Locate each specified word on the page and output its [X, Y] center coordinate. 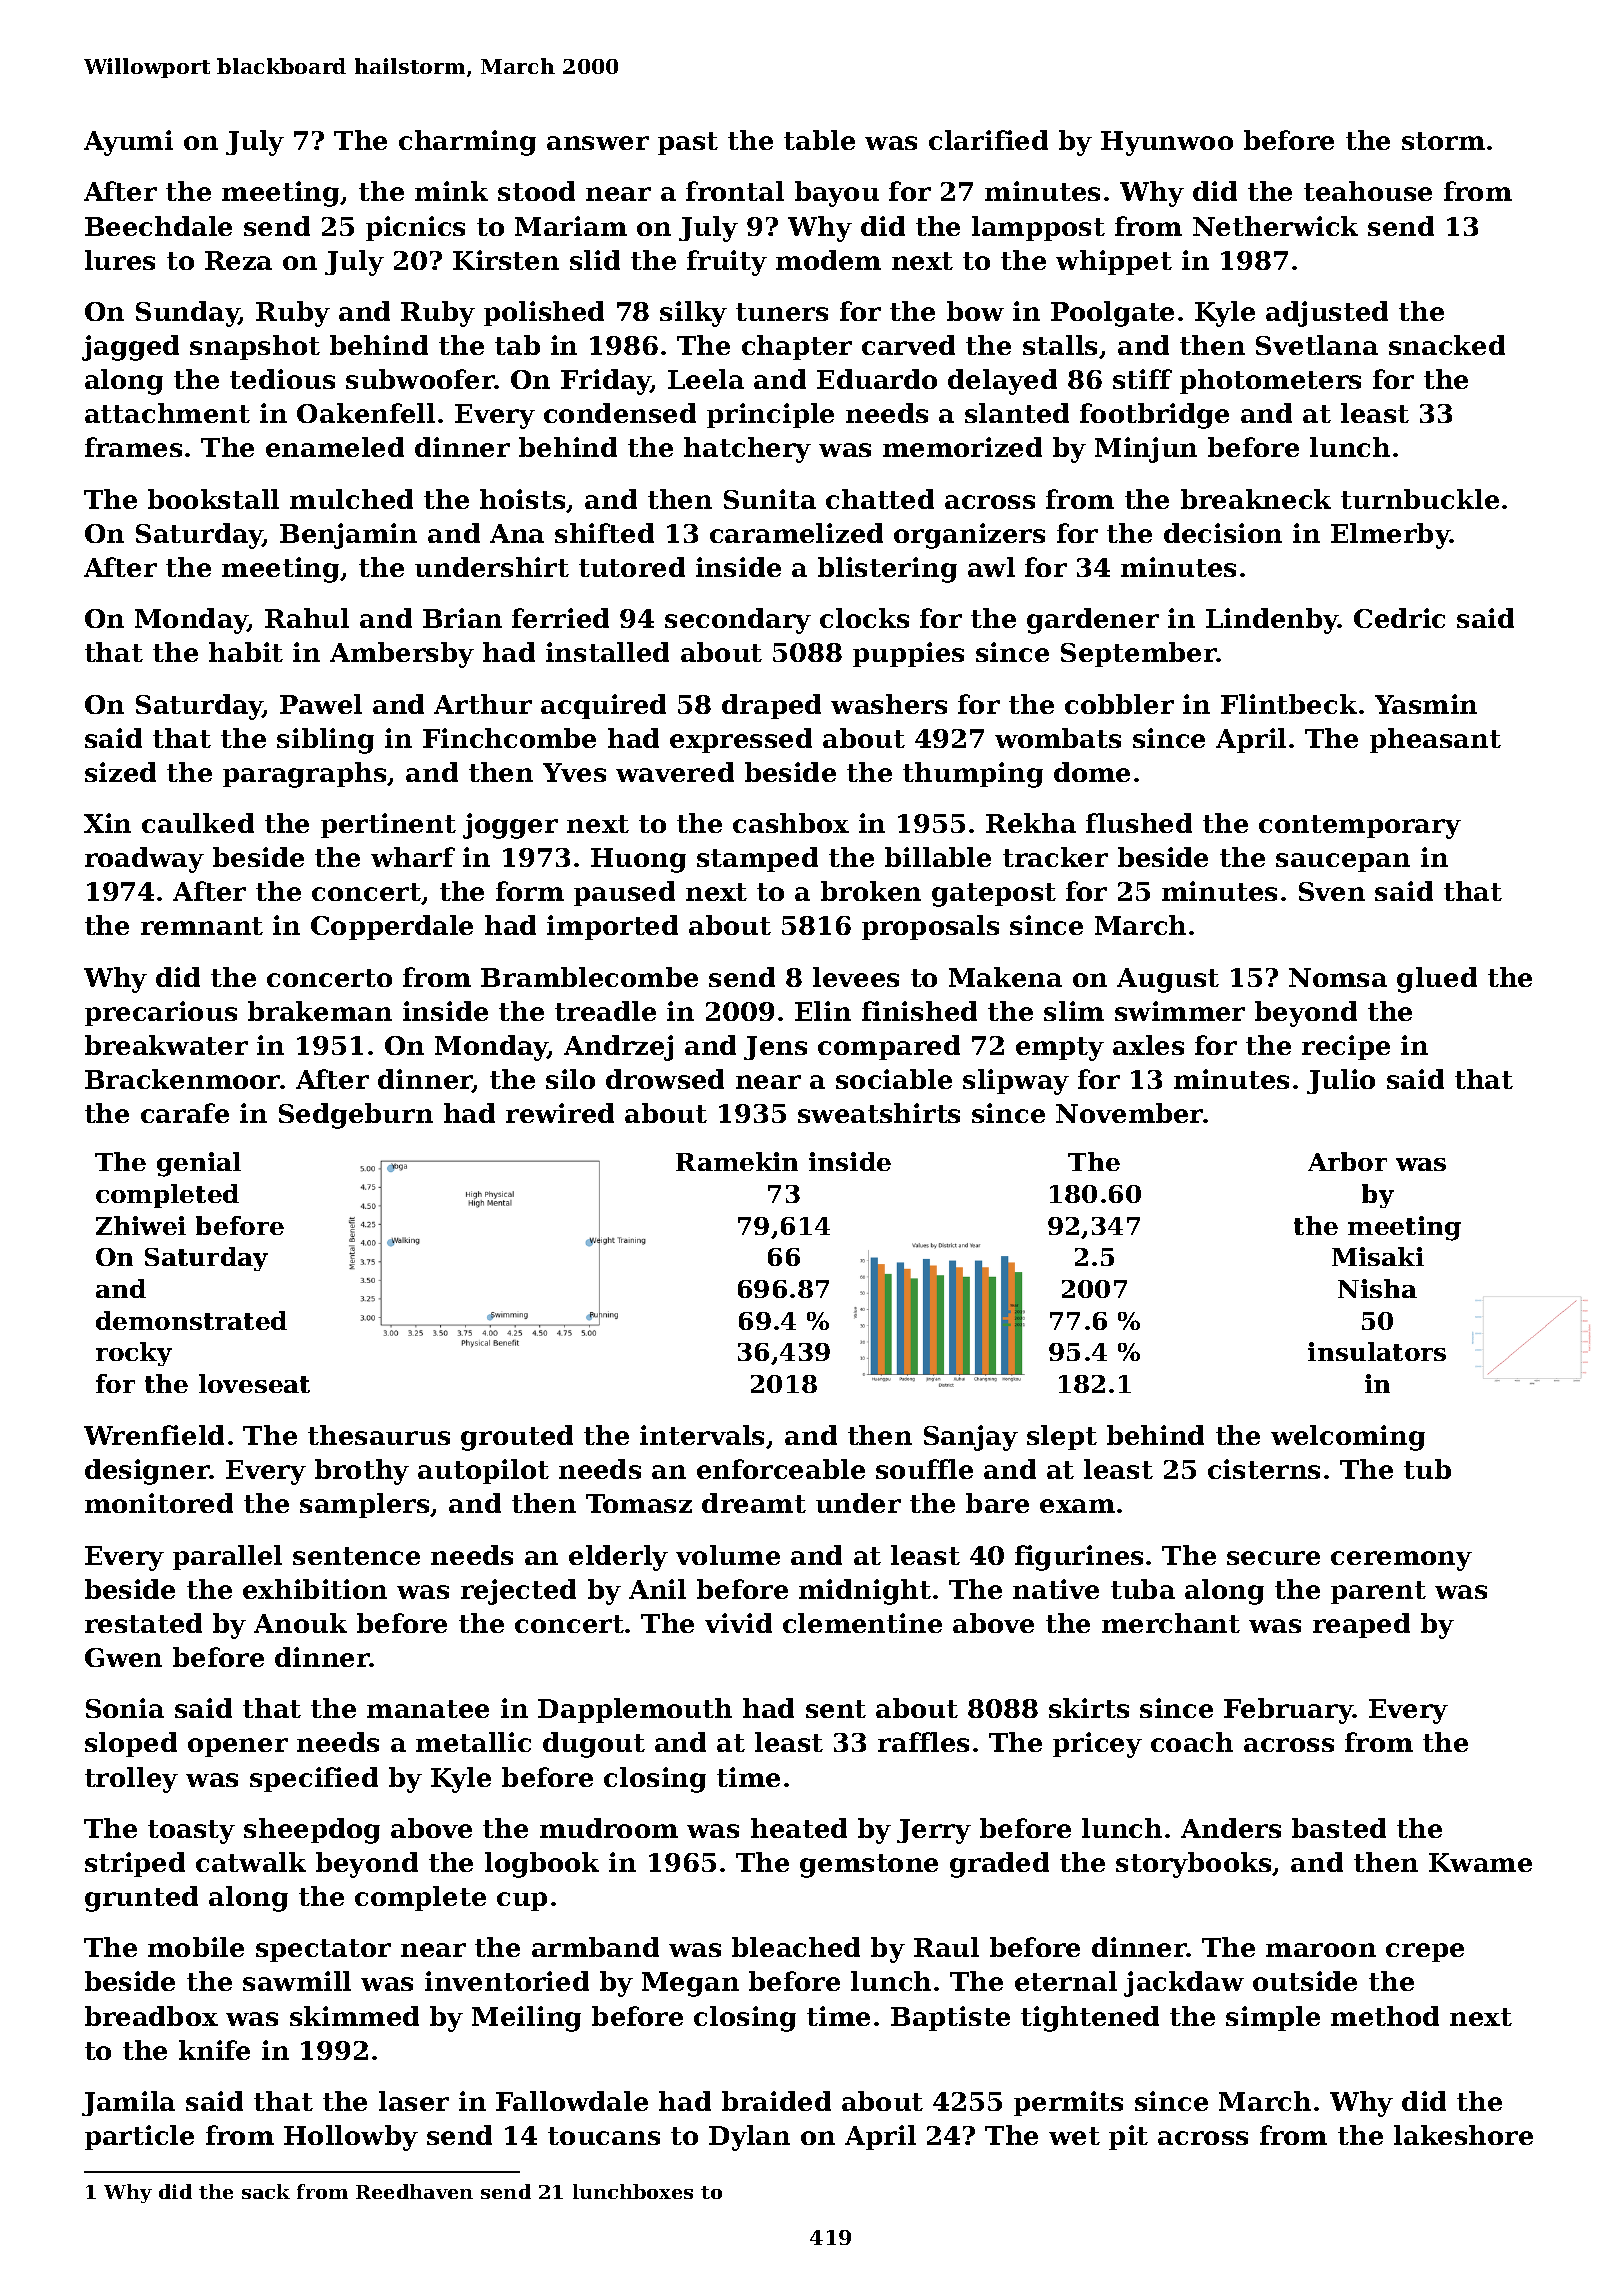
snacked [1447, 345]
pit [1128, 2137]
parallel [227, 1557]
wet [1074, 2136]
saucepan [1343, 862]
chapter [797, 347]
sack [266, 2191]
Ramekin [737, 1161]
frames [133, 447]
